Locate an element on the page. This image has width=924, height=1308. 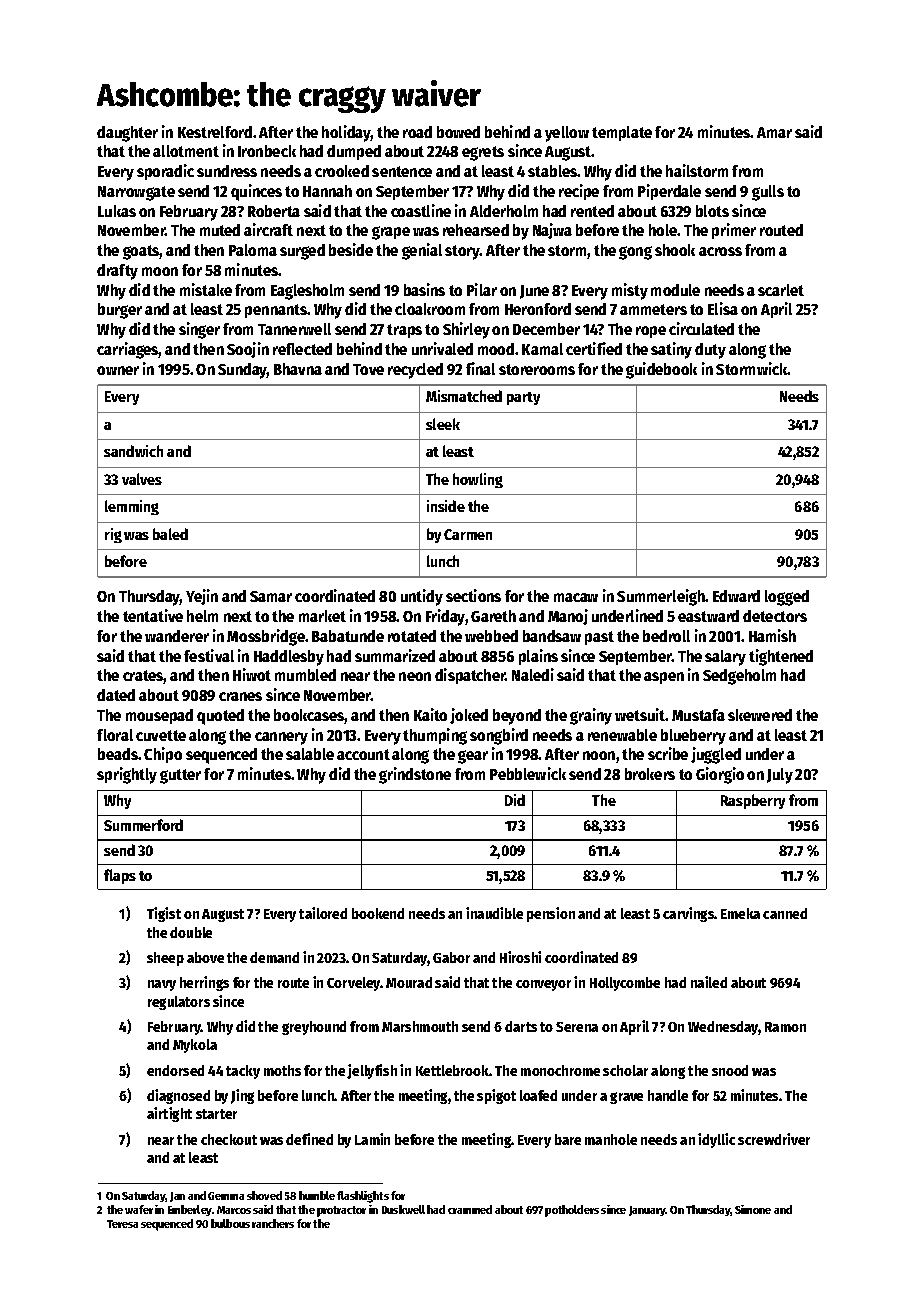
crammed is located at coordinates (470, 1209).
